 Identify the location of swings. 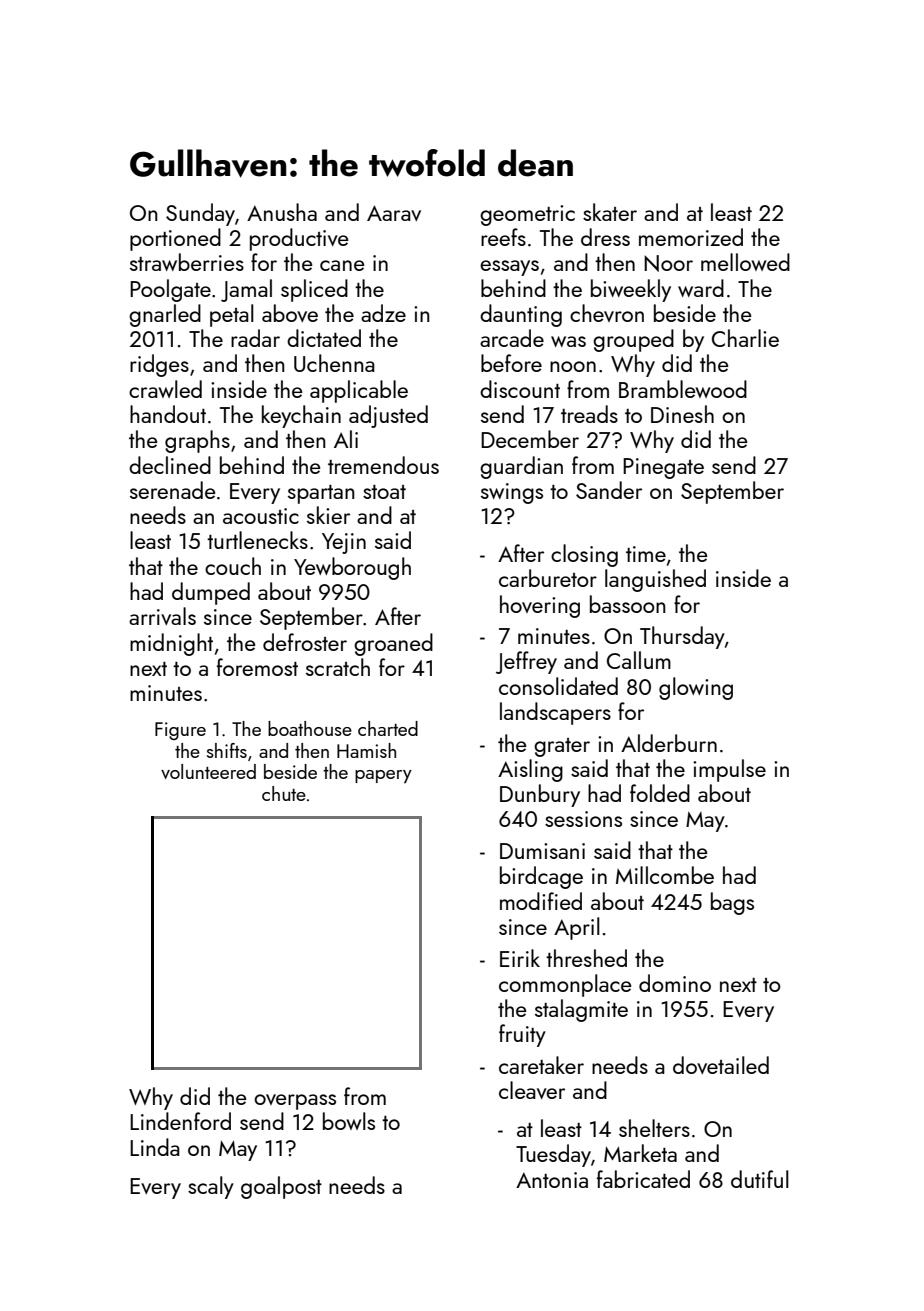
(512, 493).
